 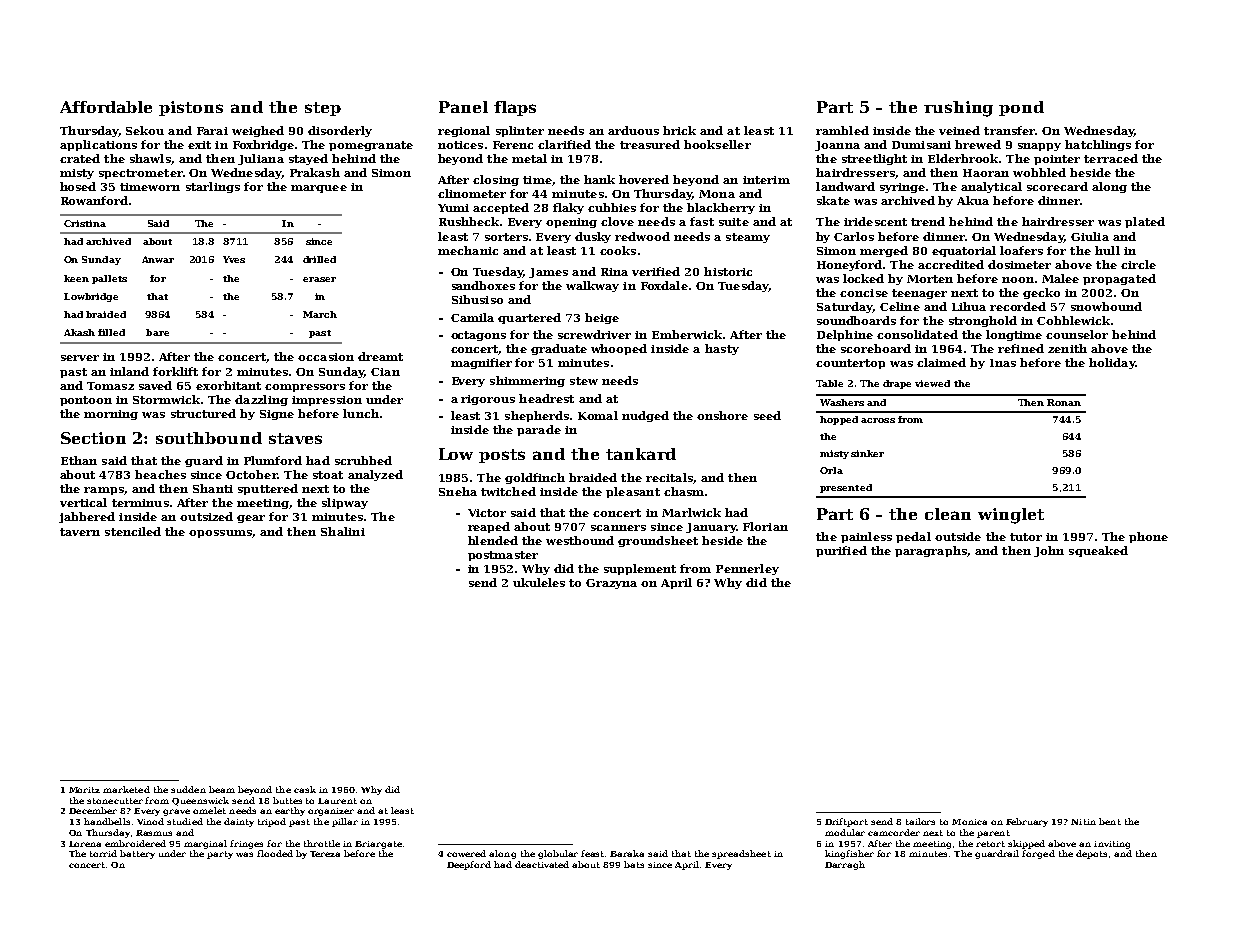 I want to click on scorecard, so click(x=1057, y=186).
